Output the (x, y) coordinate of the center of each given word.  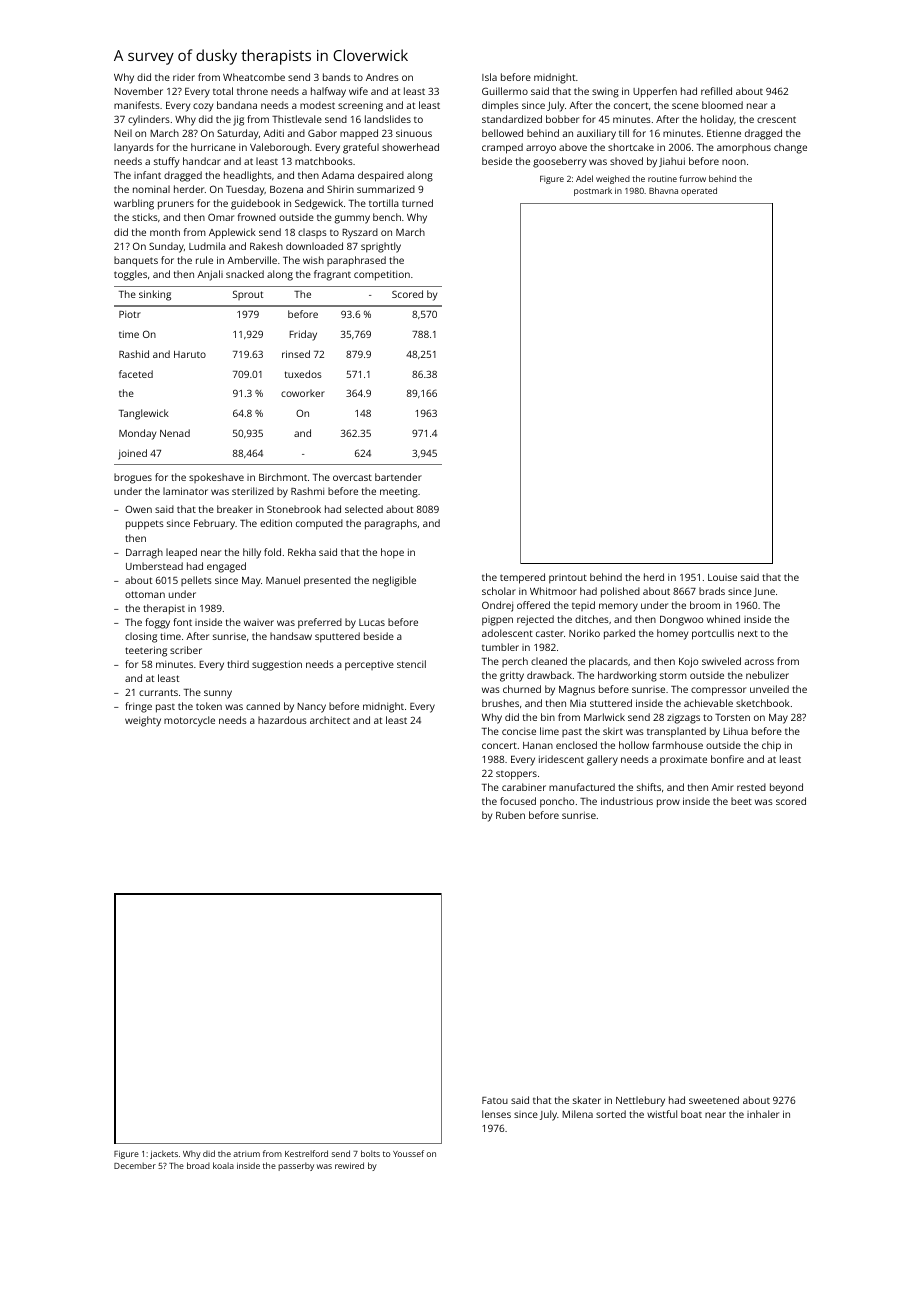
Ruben (510, 815)
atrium (246, 1154)
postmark (593, 191)
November (138, 91)
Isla (489, 77)
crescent (776, 119)
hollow (634, 745)
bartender (398, 477)
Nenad (175, 433)
